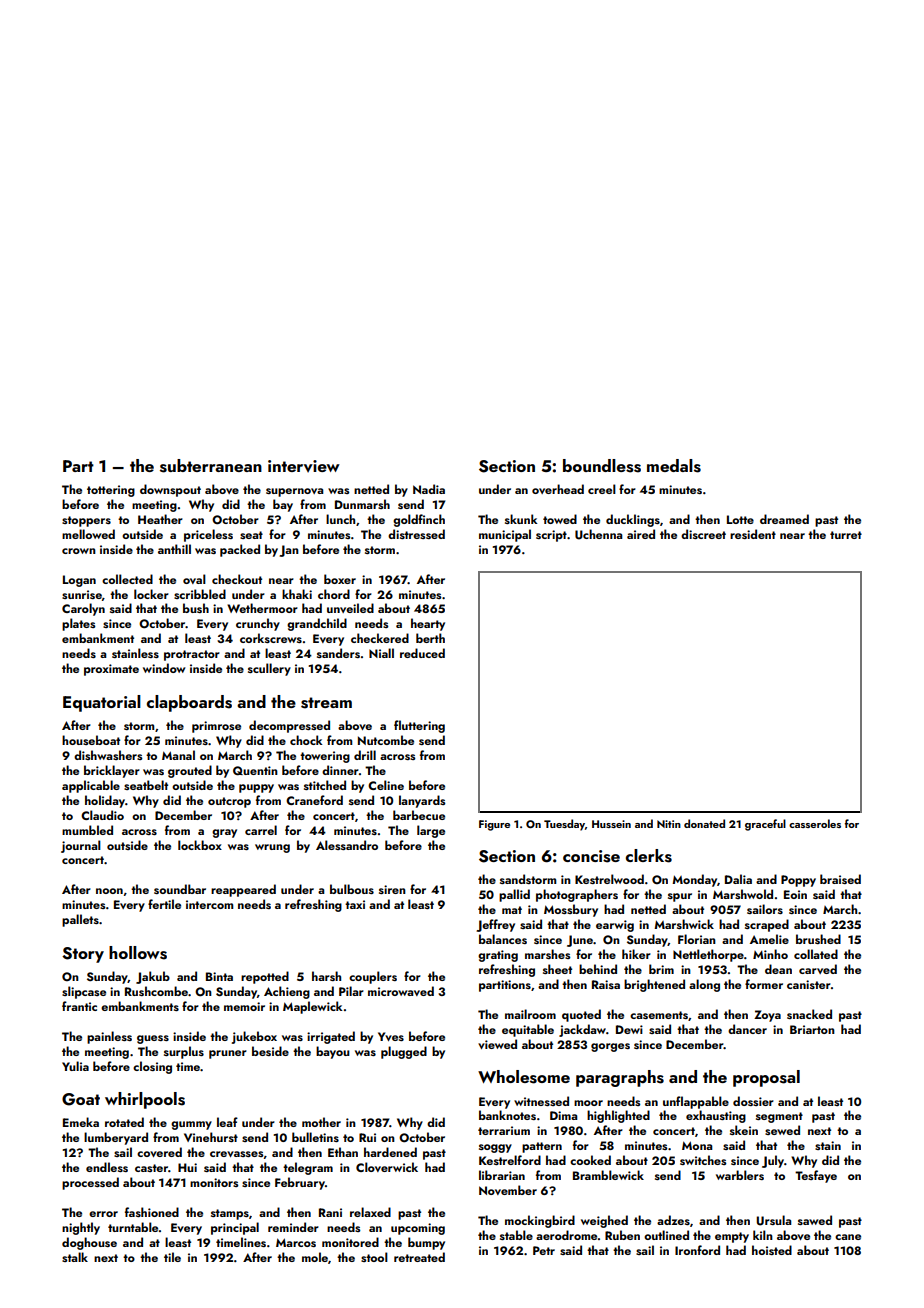  What do you see at coordinates (90, 1183) in the screenshot?
I see `processed` at bounding box center [90, 1183].
